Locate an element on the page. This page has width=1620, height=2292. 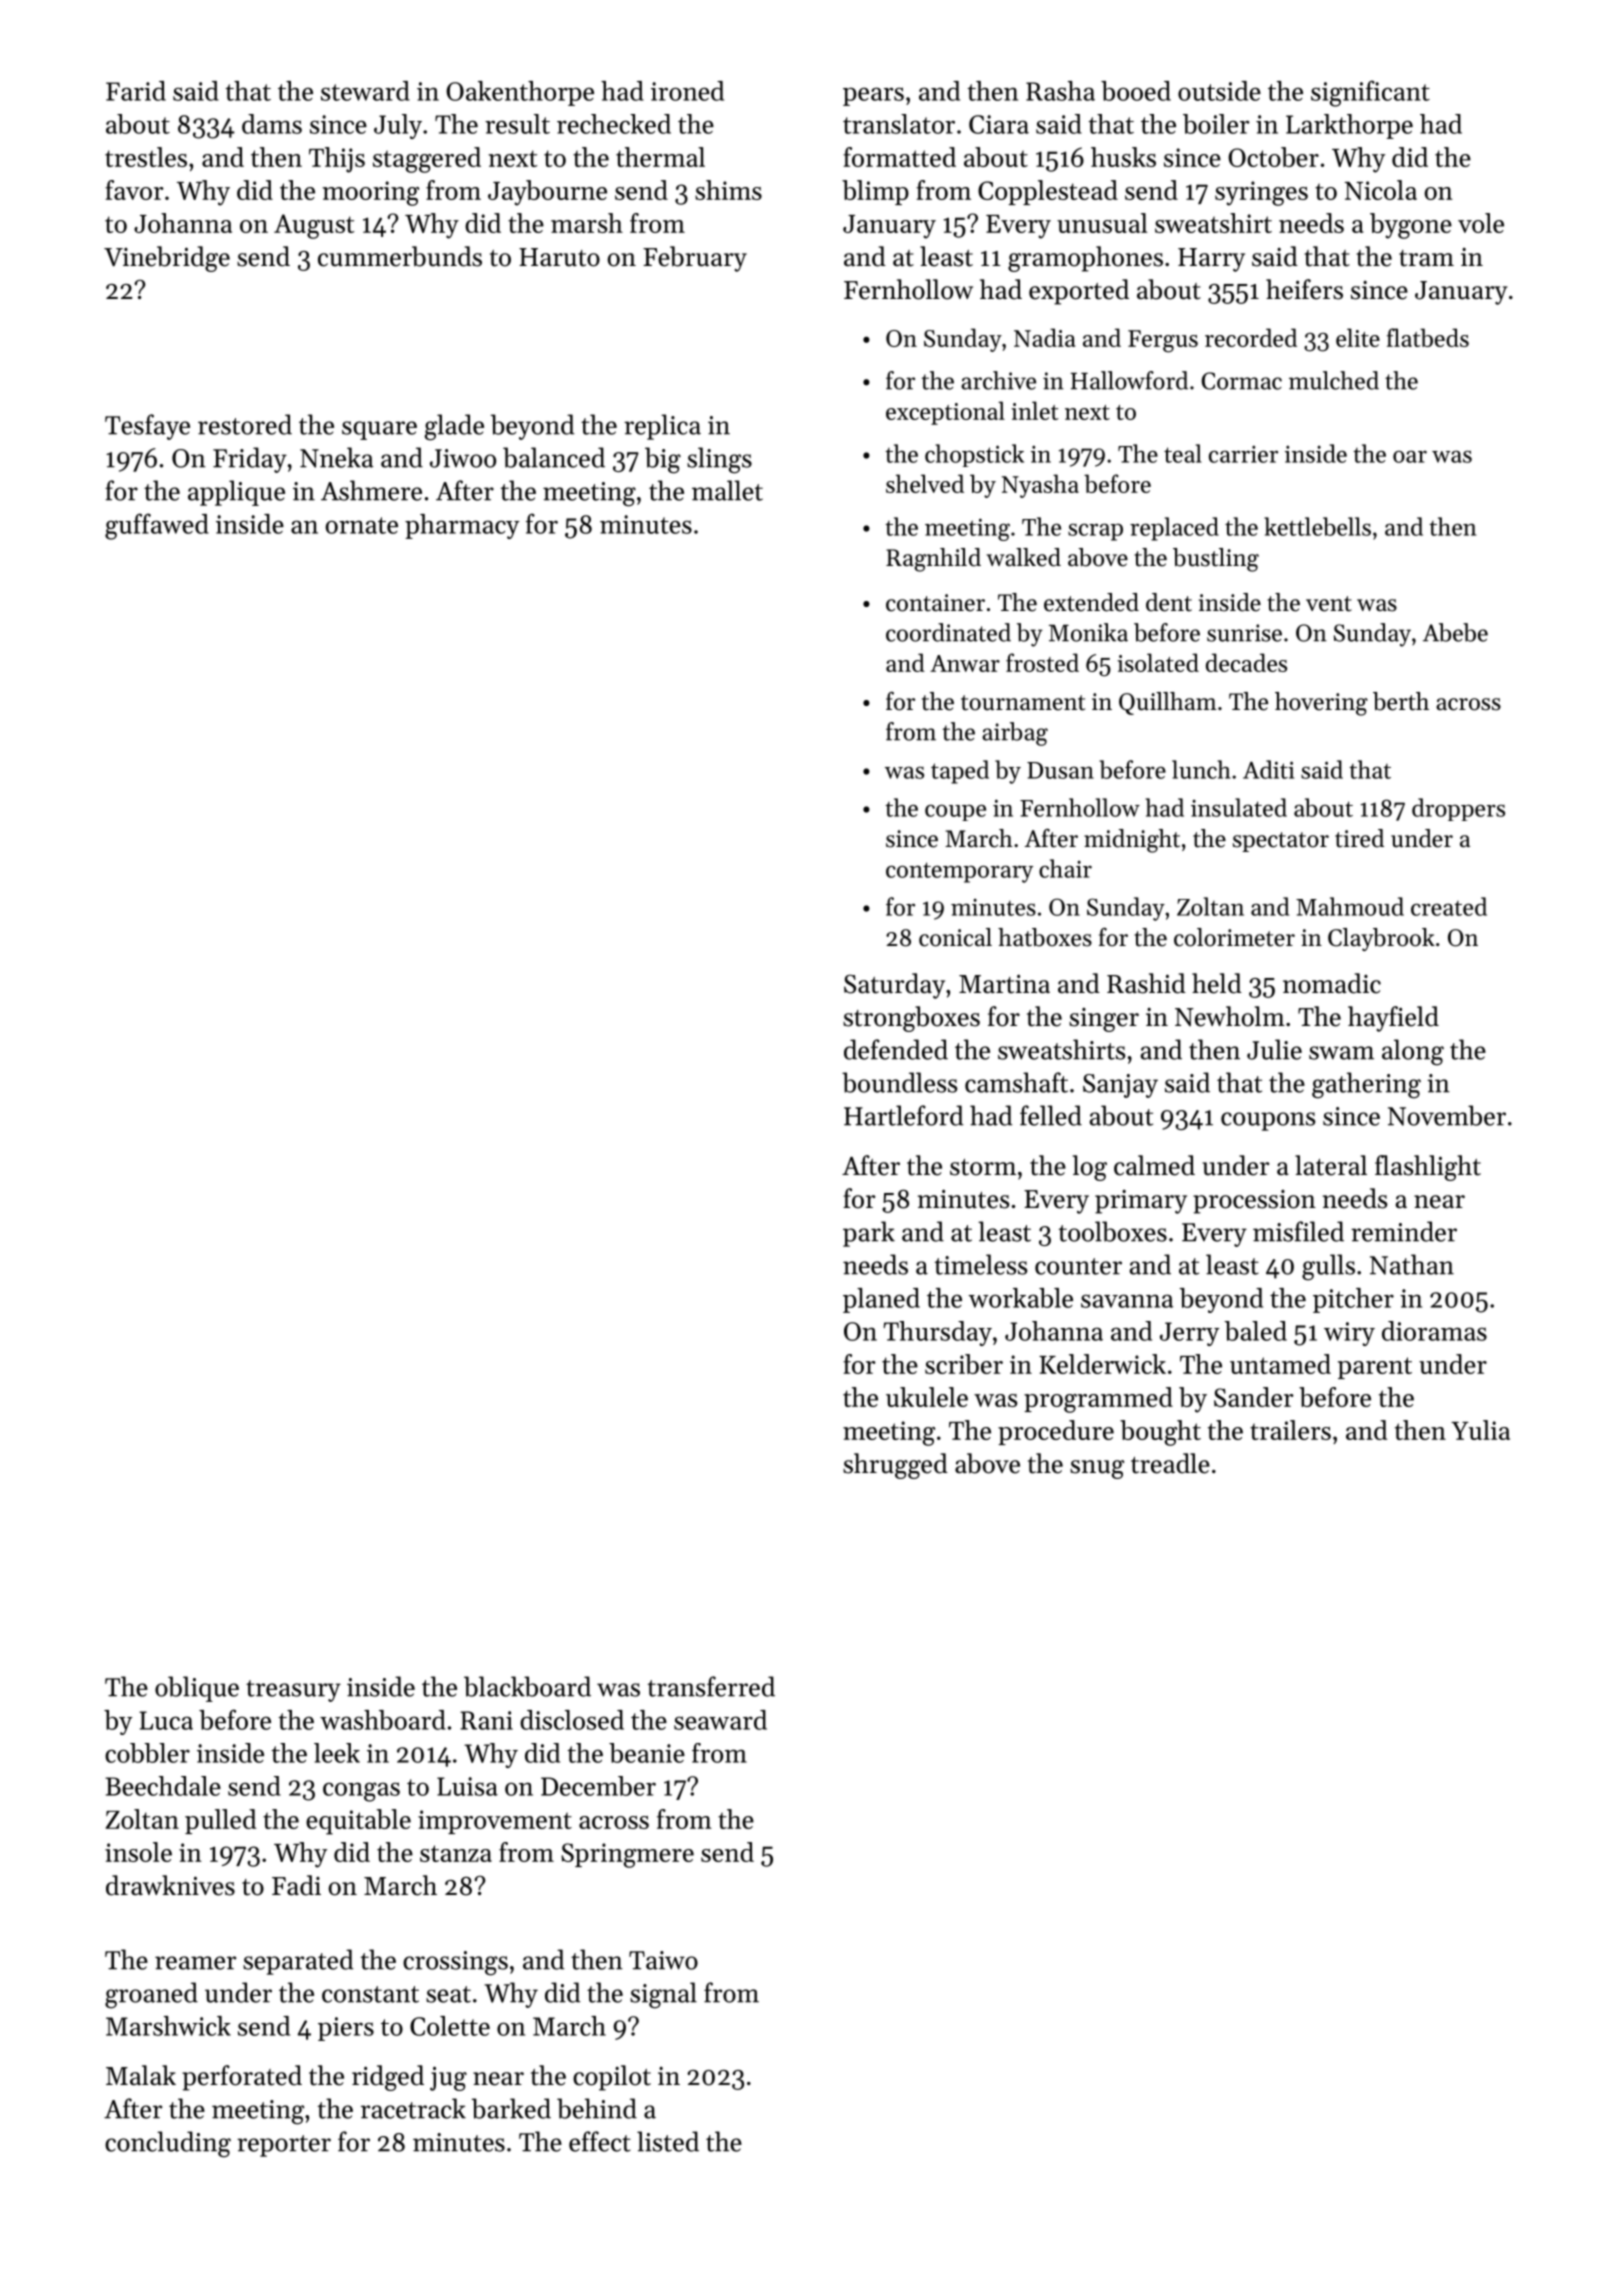
singer is located at coordinates (1104, 1020).
